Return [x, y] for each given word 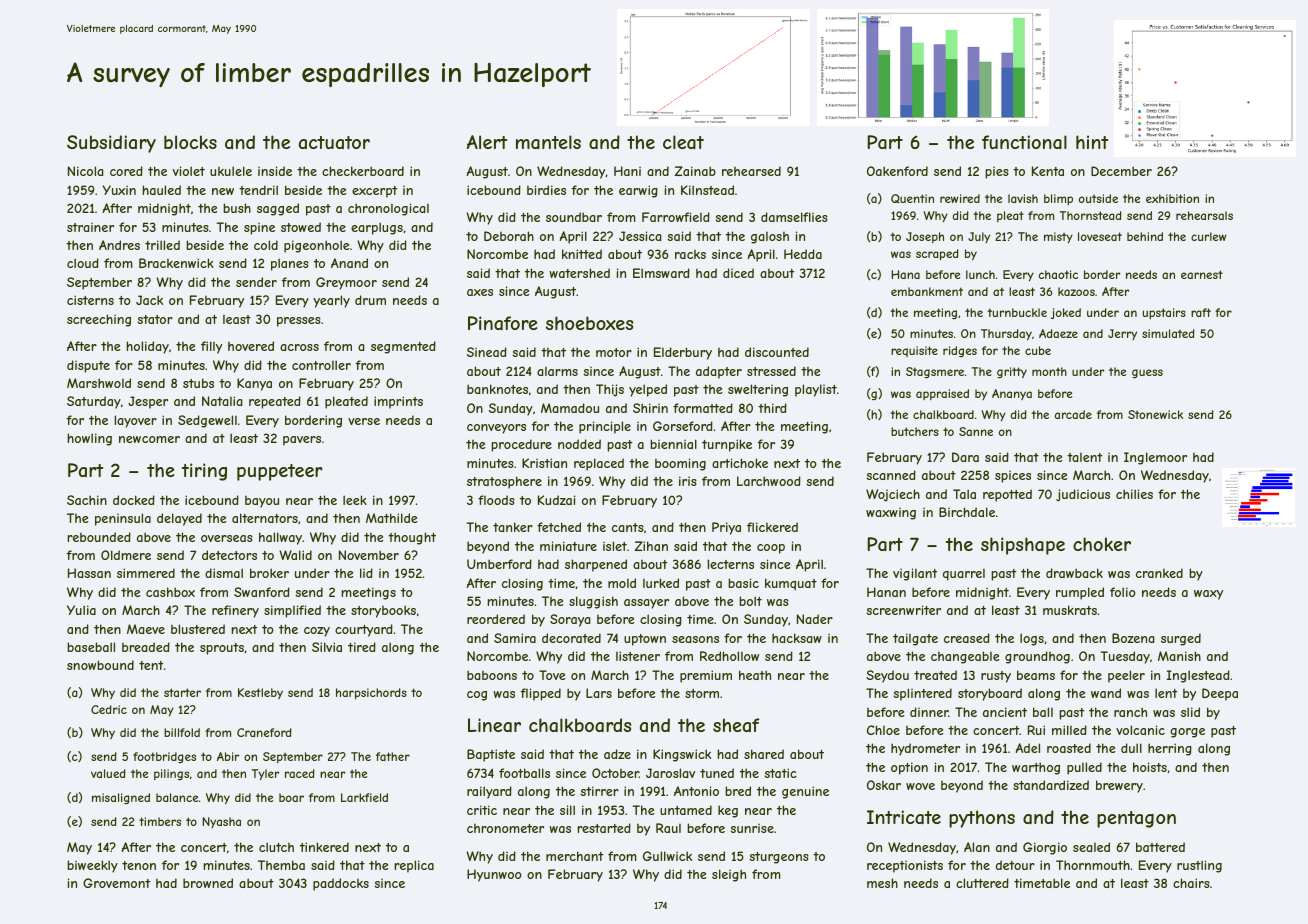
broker [269, 573]
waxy [1208, 595]
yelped [648, 390]
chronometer [505, 828]
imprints [398, 402]
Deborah [509, 236]
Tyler [265, 775]
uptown [645, 640]
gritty [1012, 373]
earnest [1202, 274]
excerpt [374, 192]
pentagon [1136, 819]
